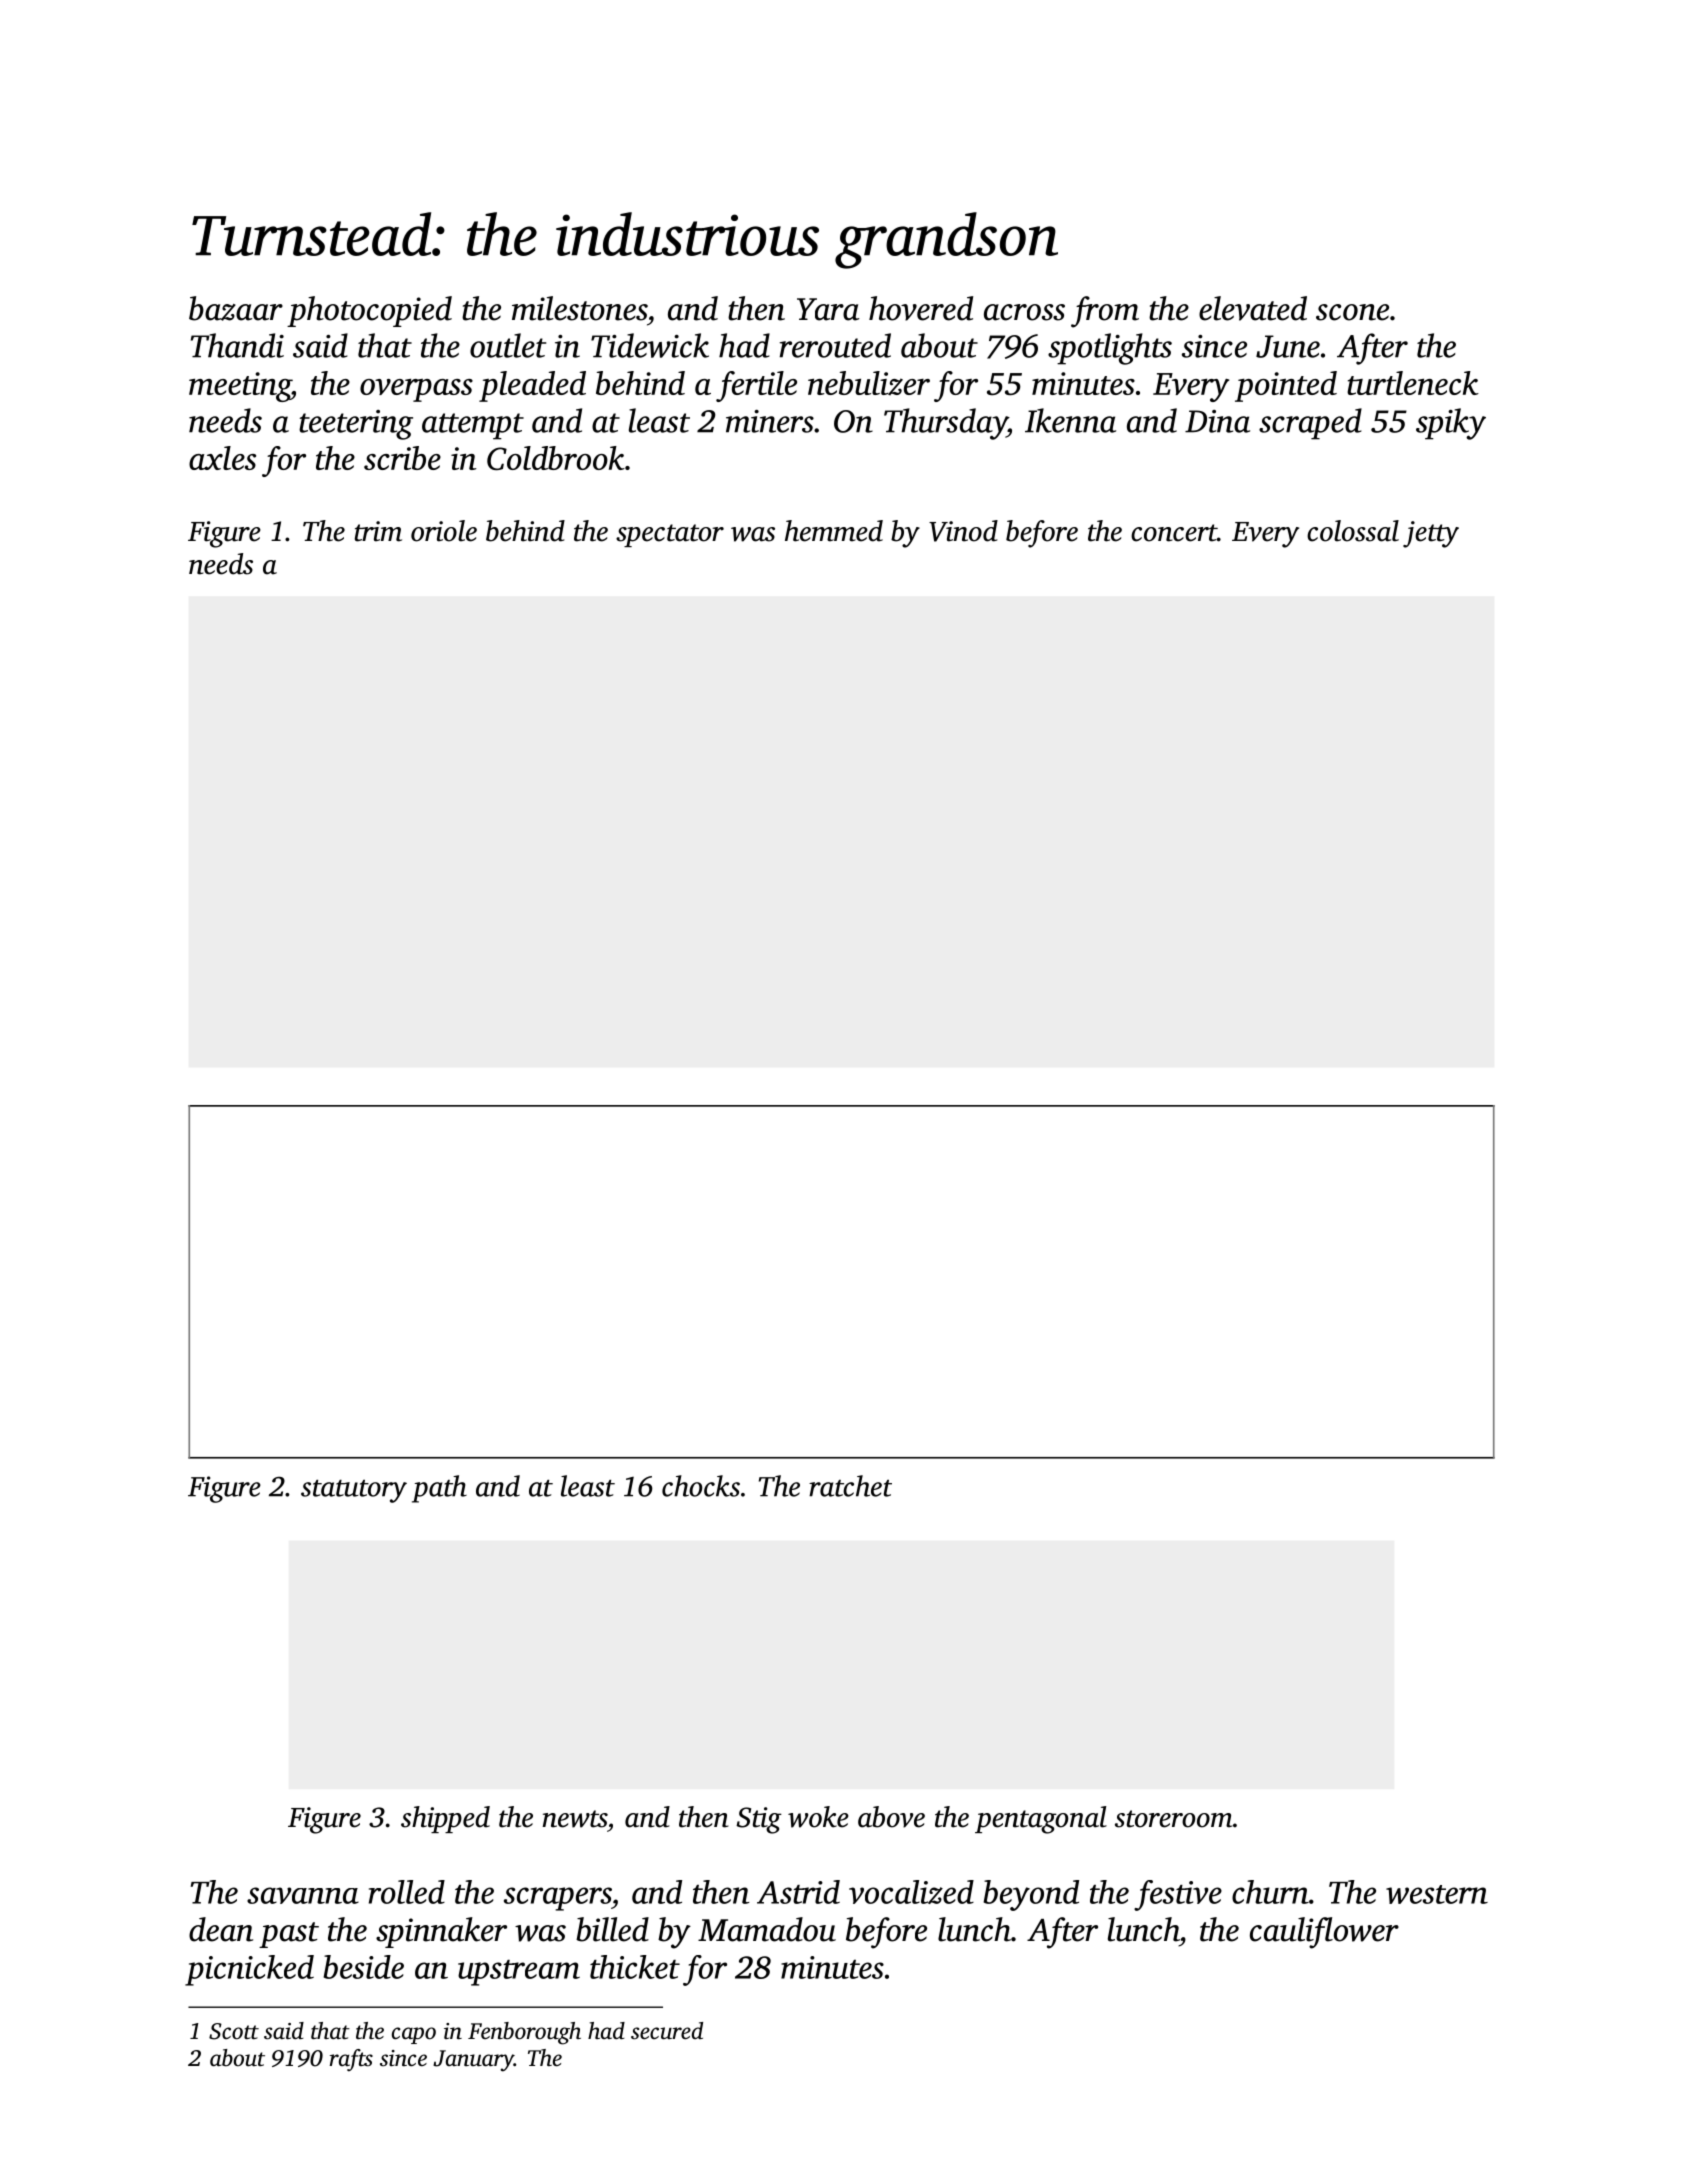 The height and width of the document is (2178, 1683). I want to click on chocks, so click(701, 1486).
